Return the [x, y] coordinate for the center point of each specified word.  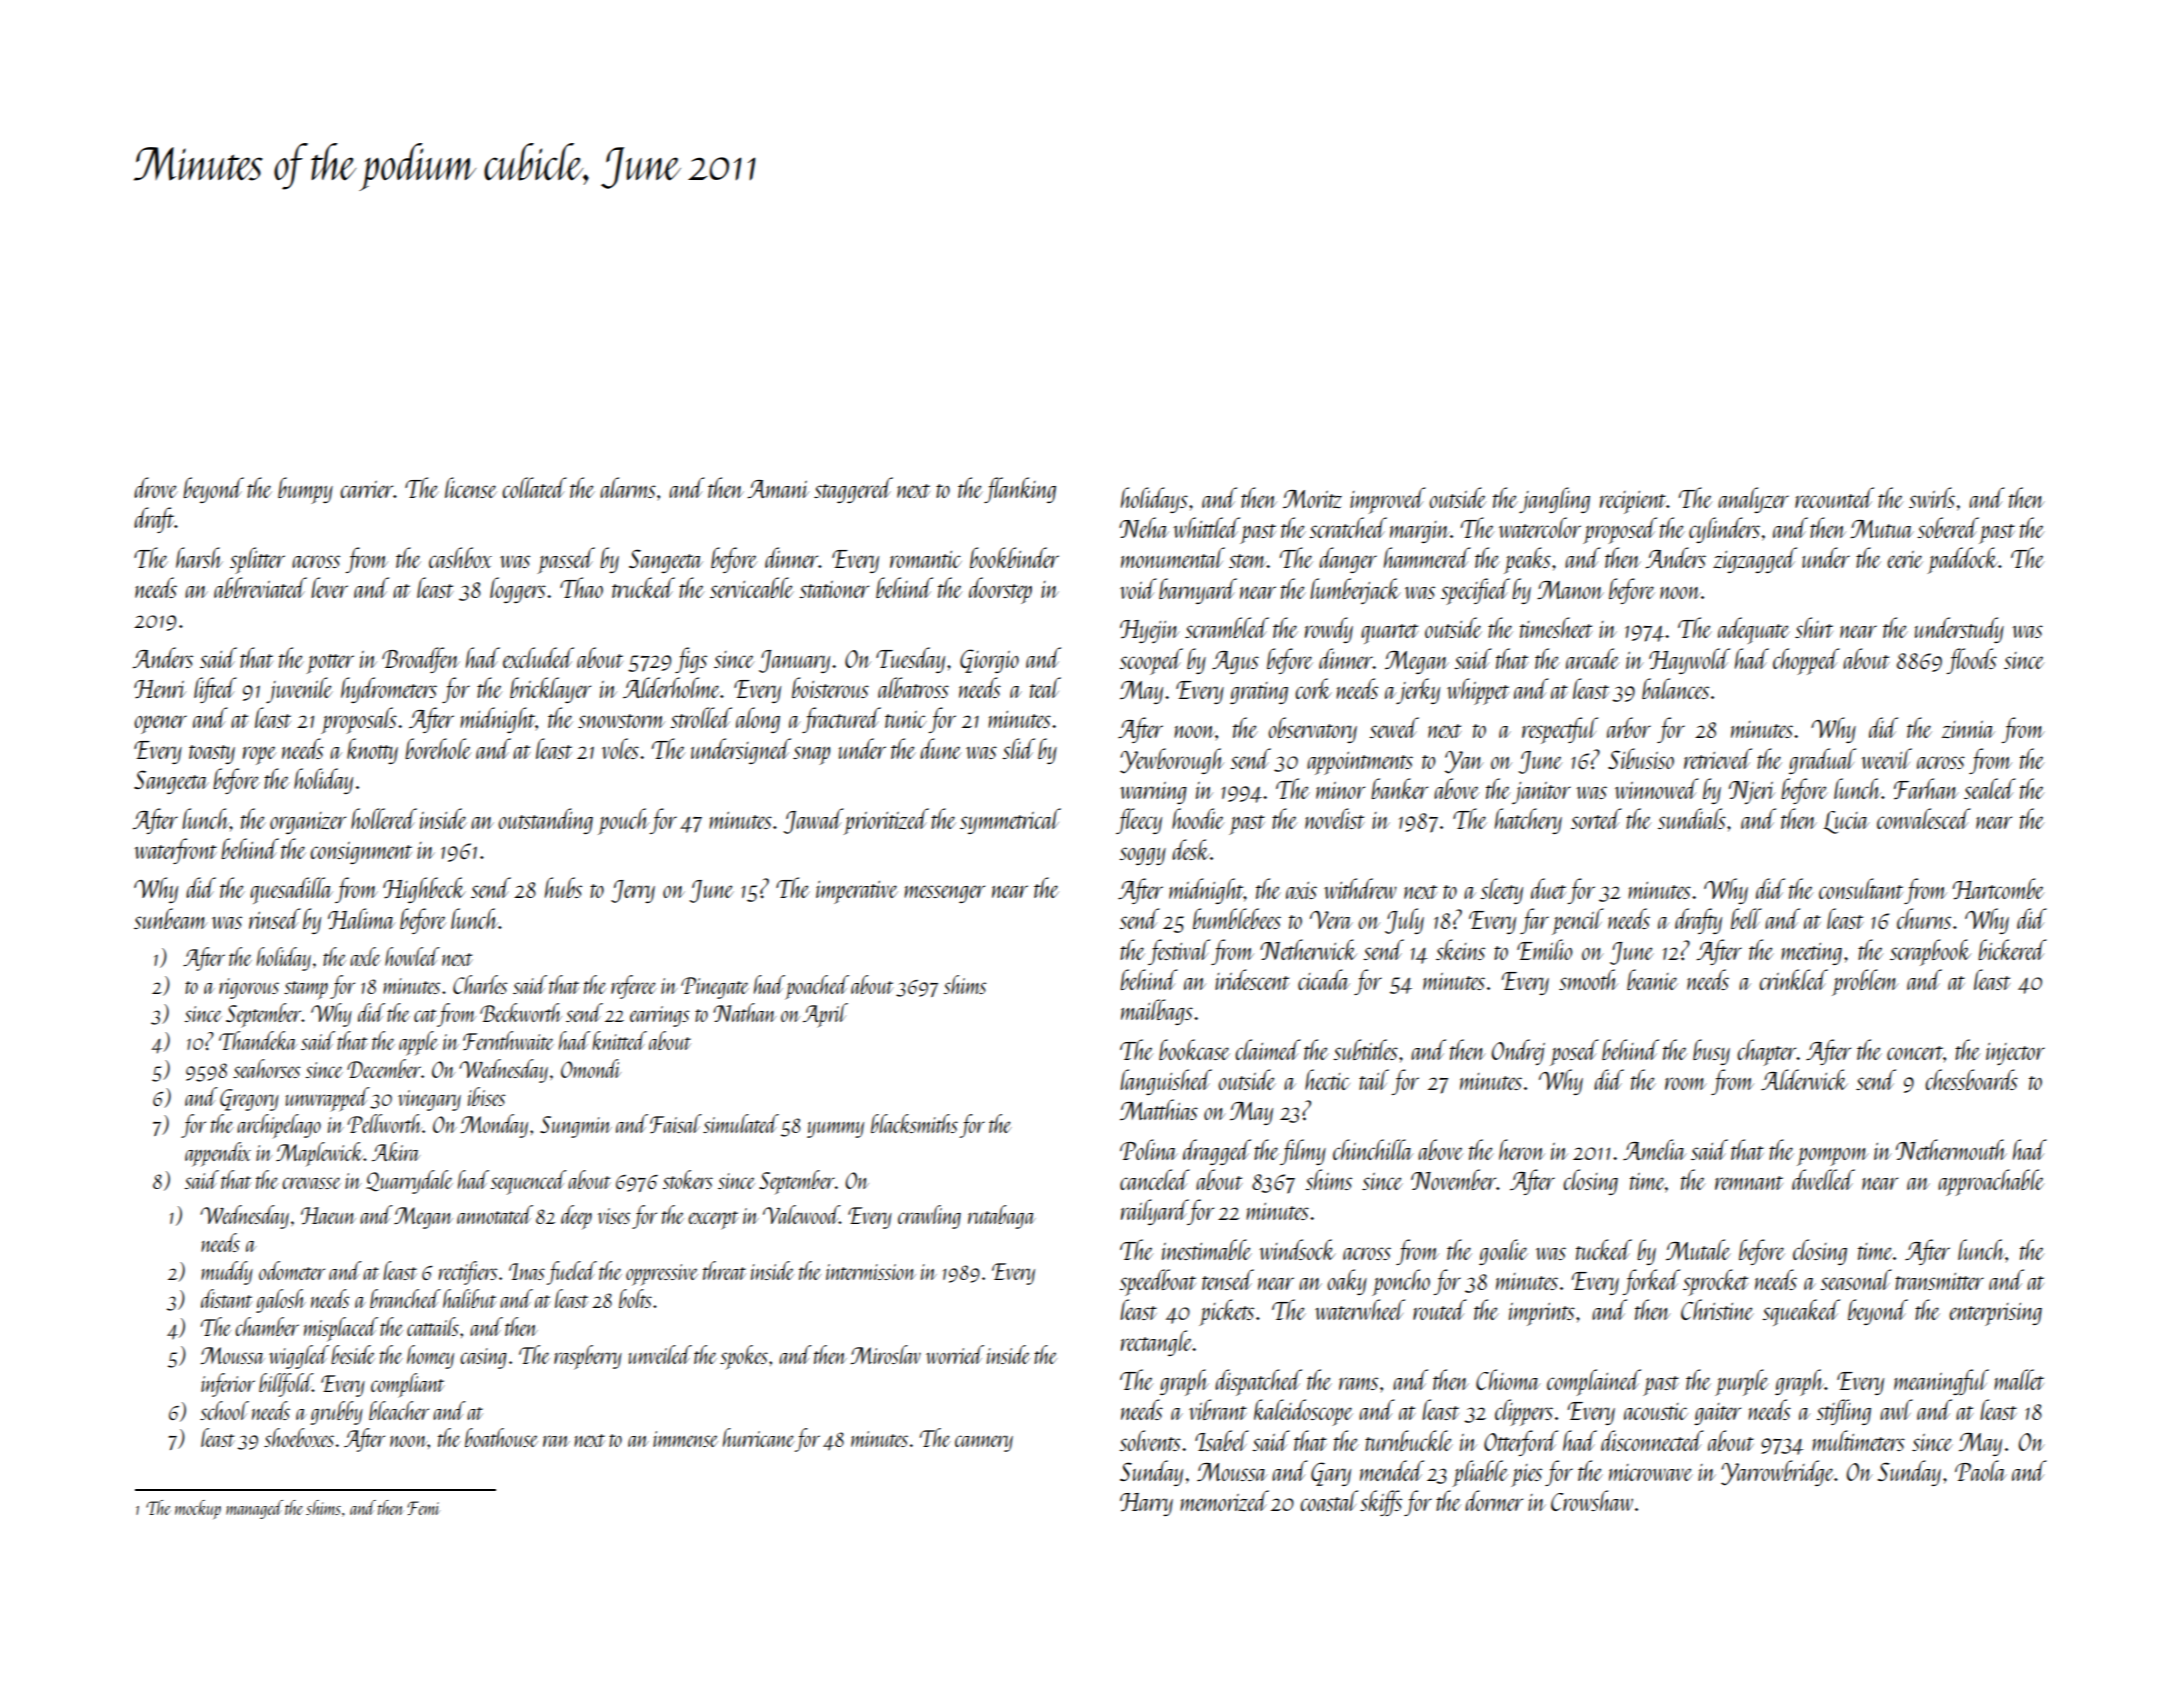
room [1686, 1083]
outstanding [545, 821]
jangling [1554, 500]
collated [534, 487]
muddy [227, 1273]
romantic [926, 559]
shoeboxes [299, 1437]
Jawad [813, 821]
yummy [835, 1130]
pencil [1578, 921]
